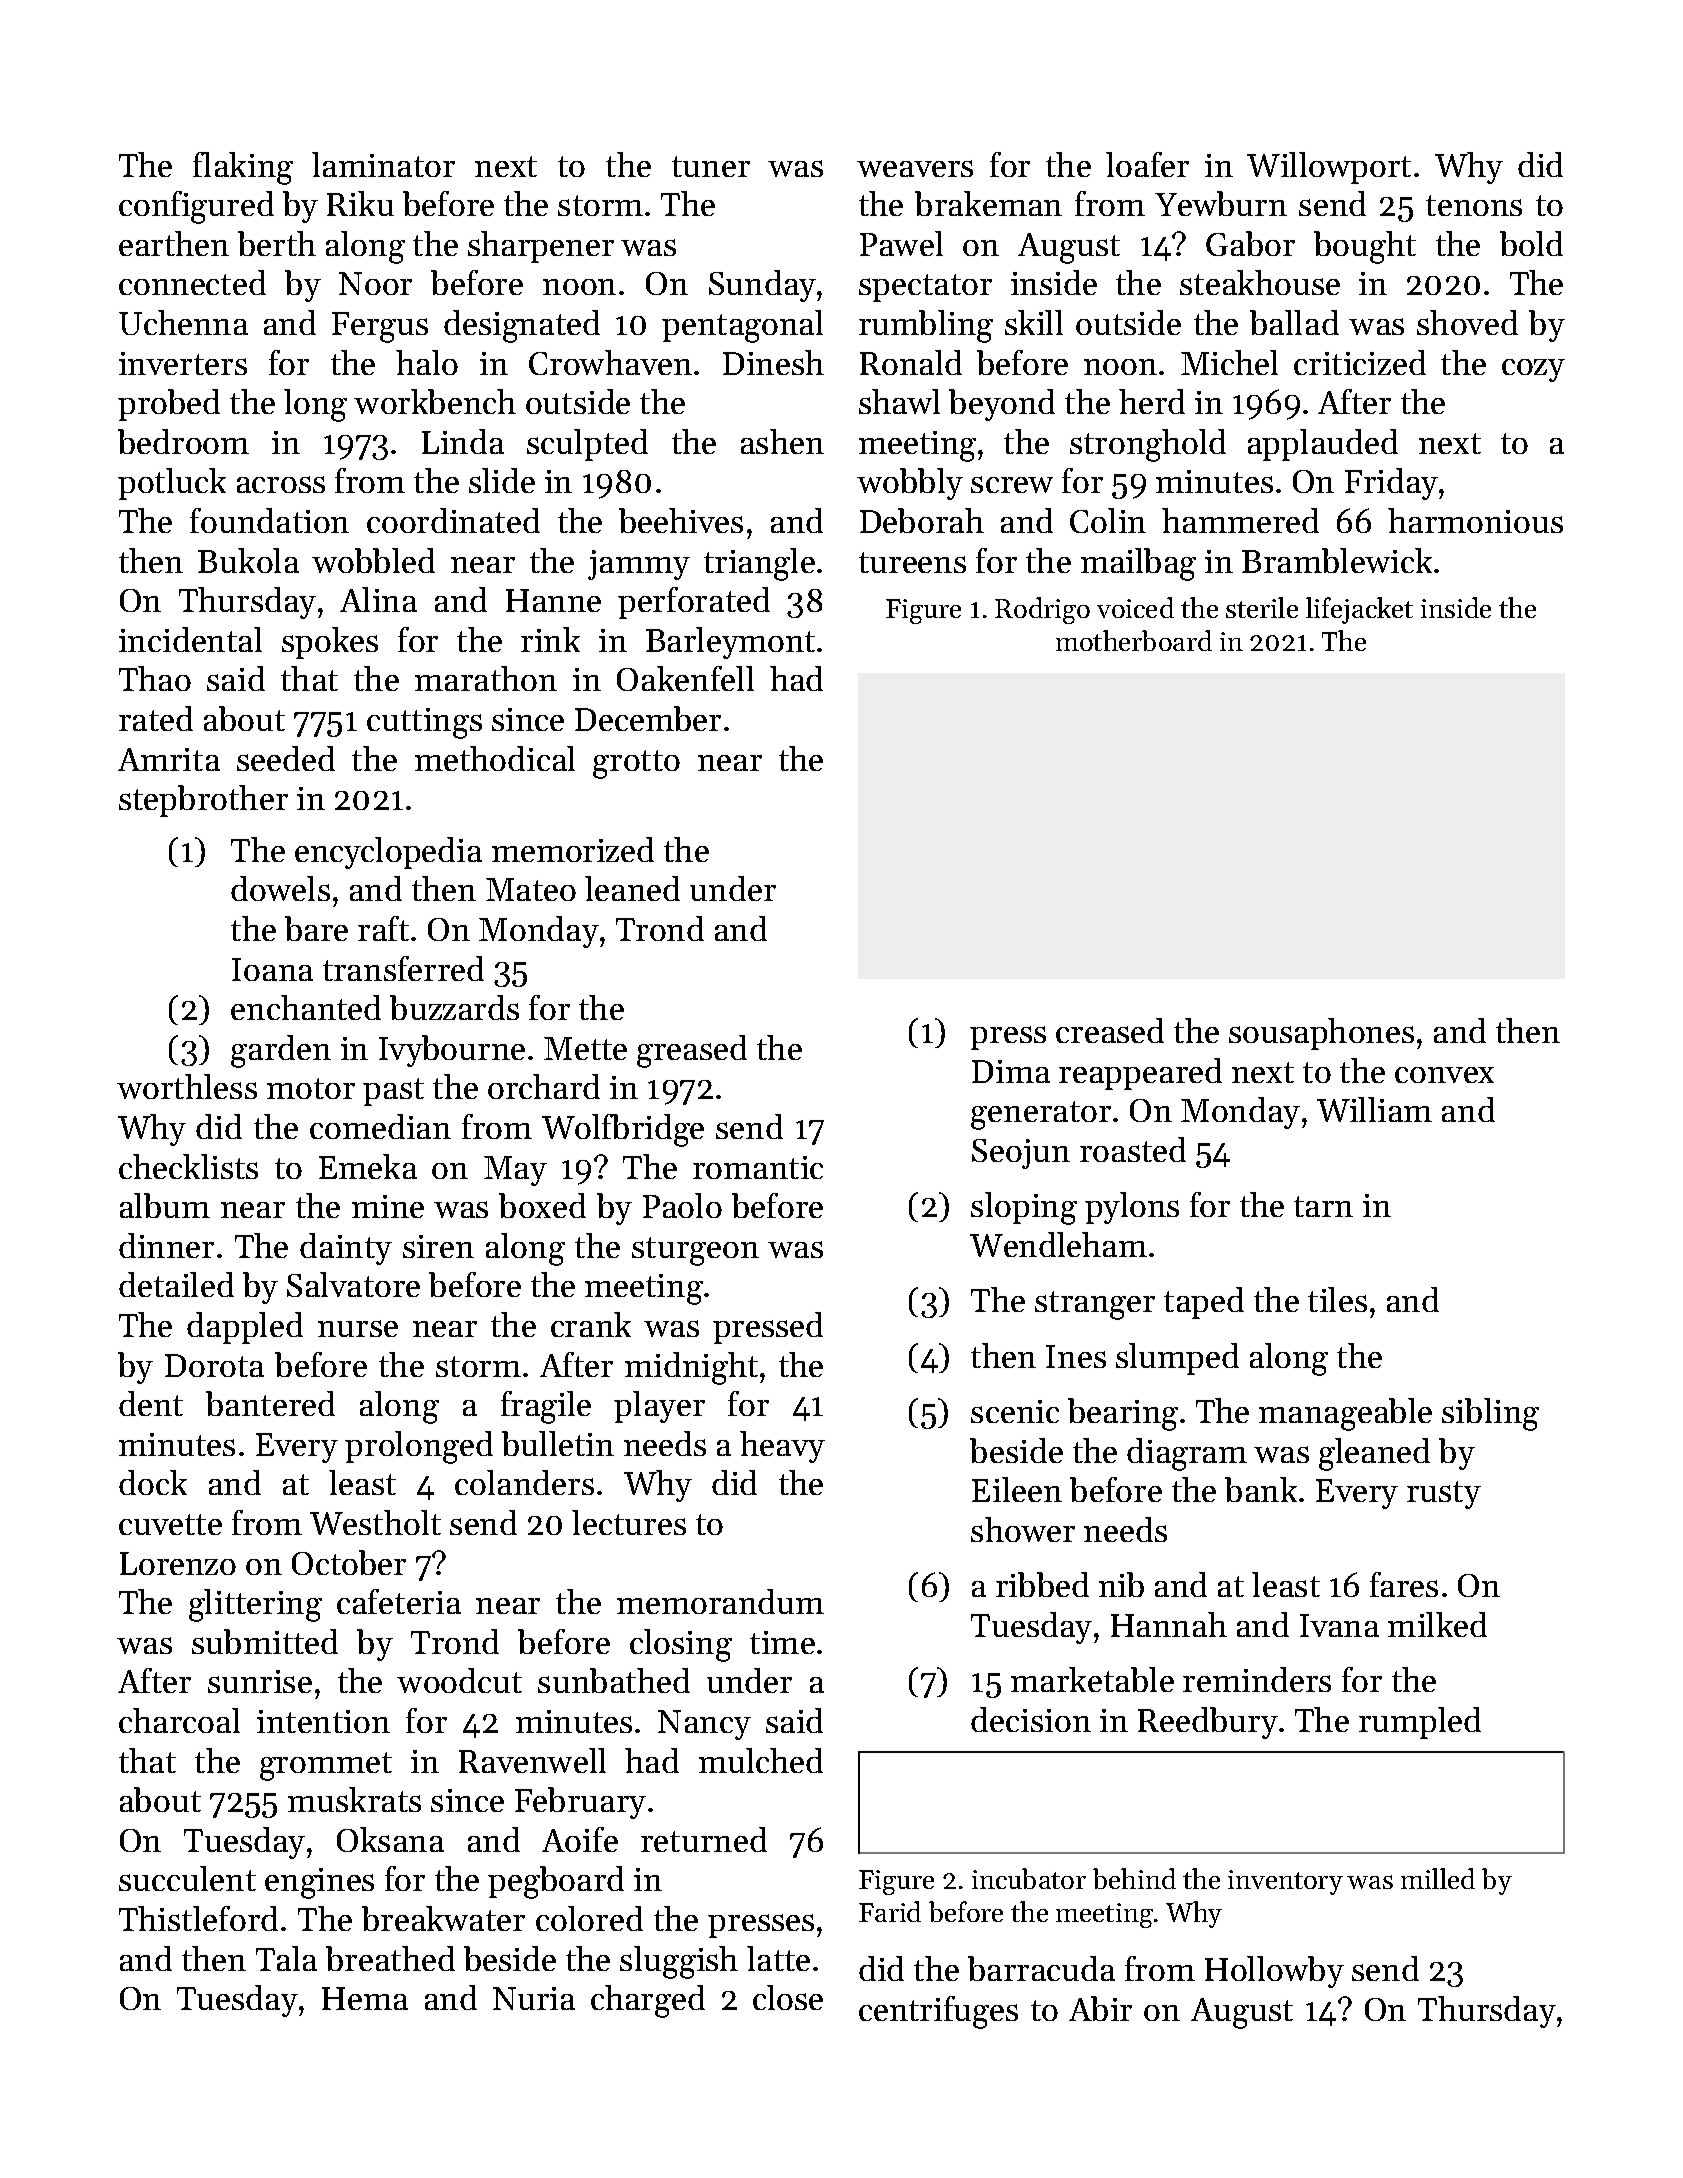 The width and height of the document is (1683, 2178). What do you see at coordinates (403, 968) in the document?
I see `transferred` at bounding box center [403, 968].
